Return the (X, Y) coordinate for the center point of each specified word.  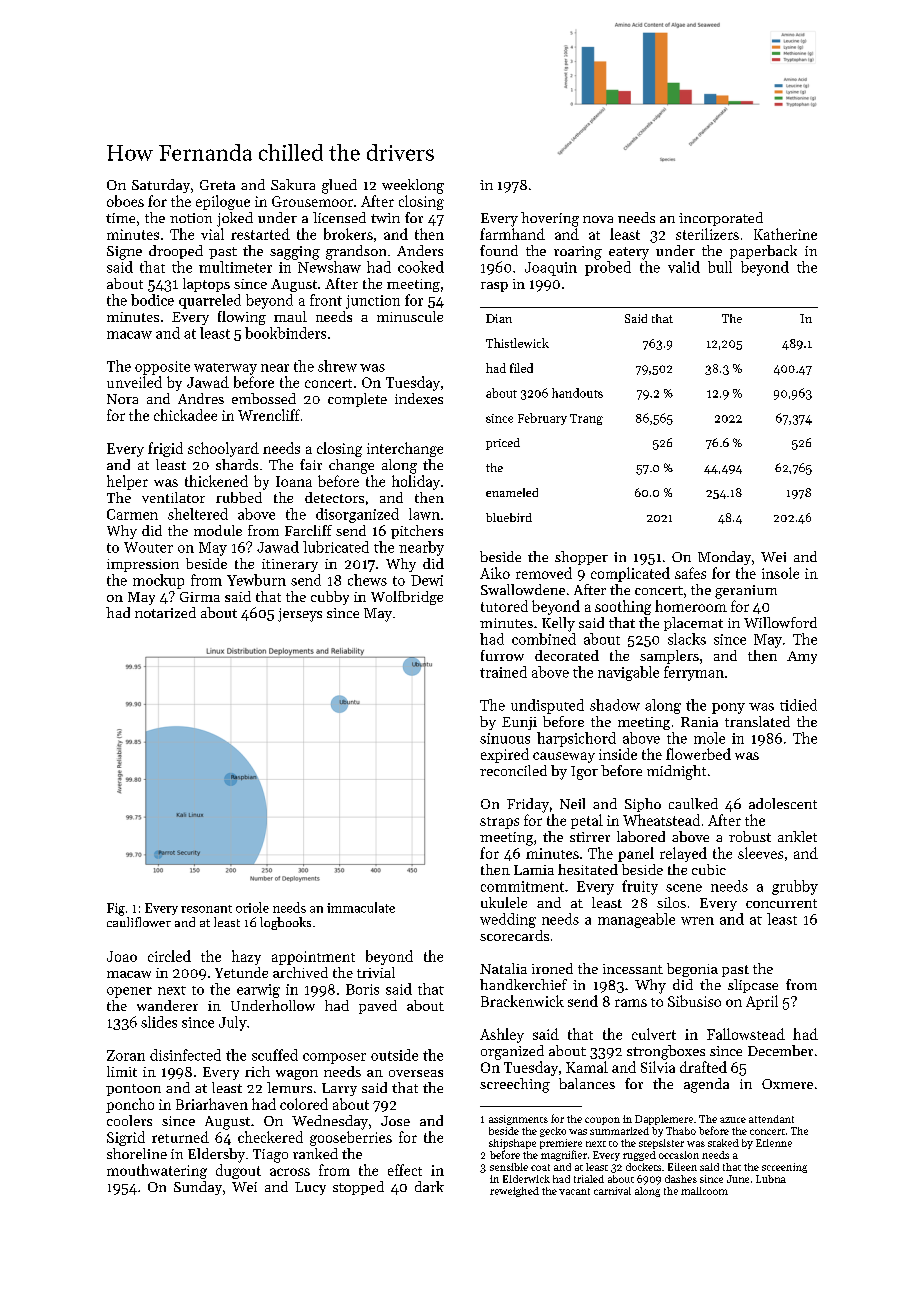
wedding (508, 920)
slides (159, 1022)
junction (373, 302)
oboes (125, 201)
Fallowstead (746, 1034)
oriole (252, 907)
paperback (763, 252)
